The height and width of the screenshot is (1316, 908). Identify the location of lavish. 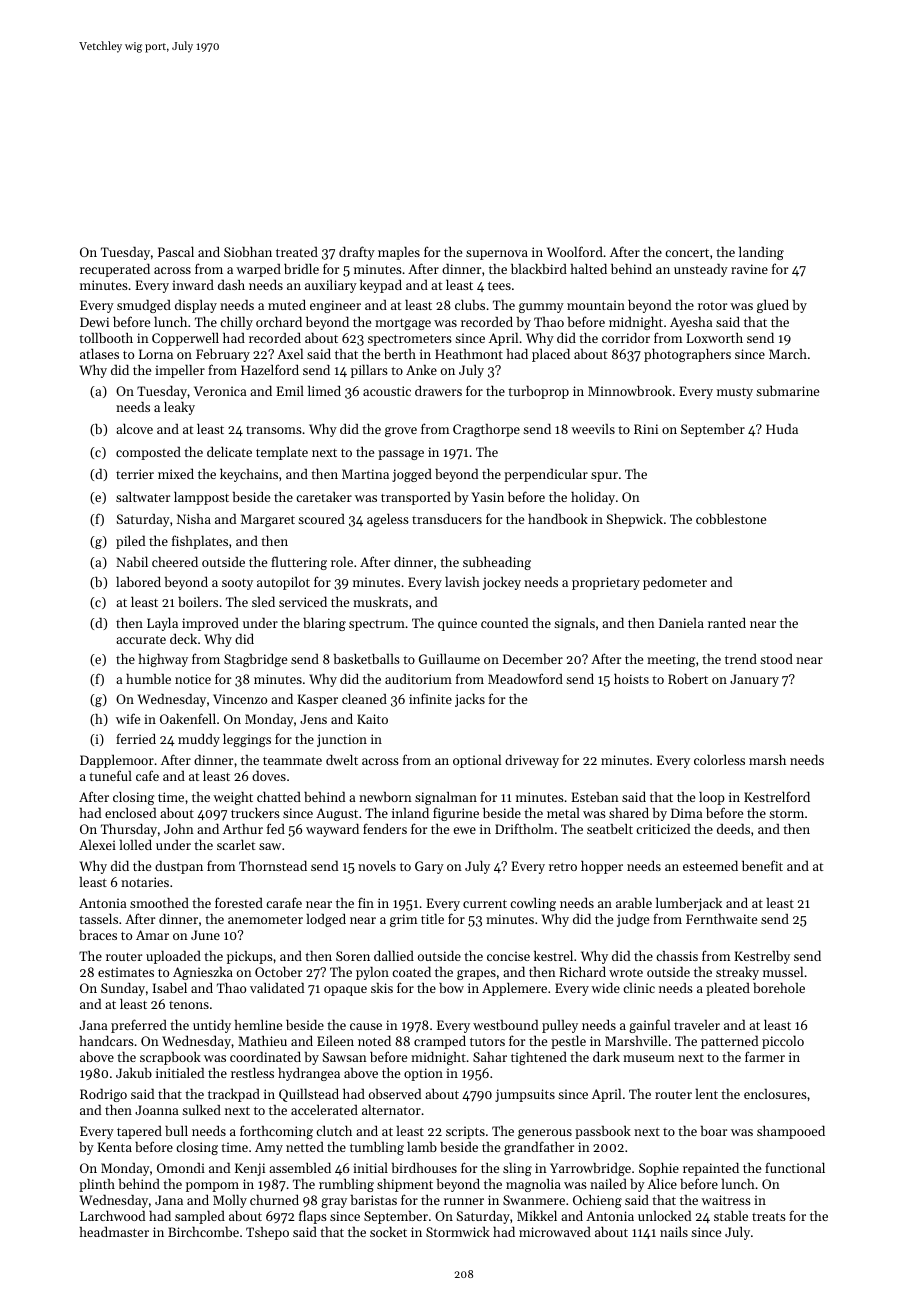
(462, 581).
